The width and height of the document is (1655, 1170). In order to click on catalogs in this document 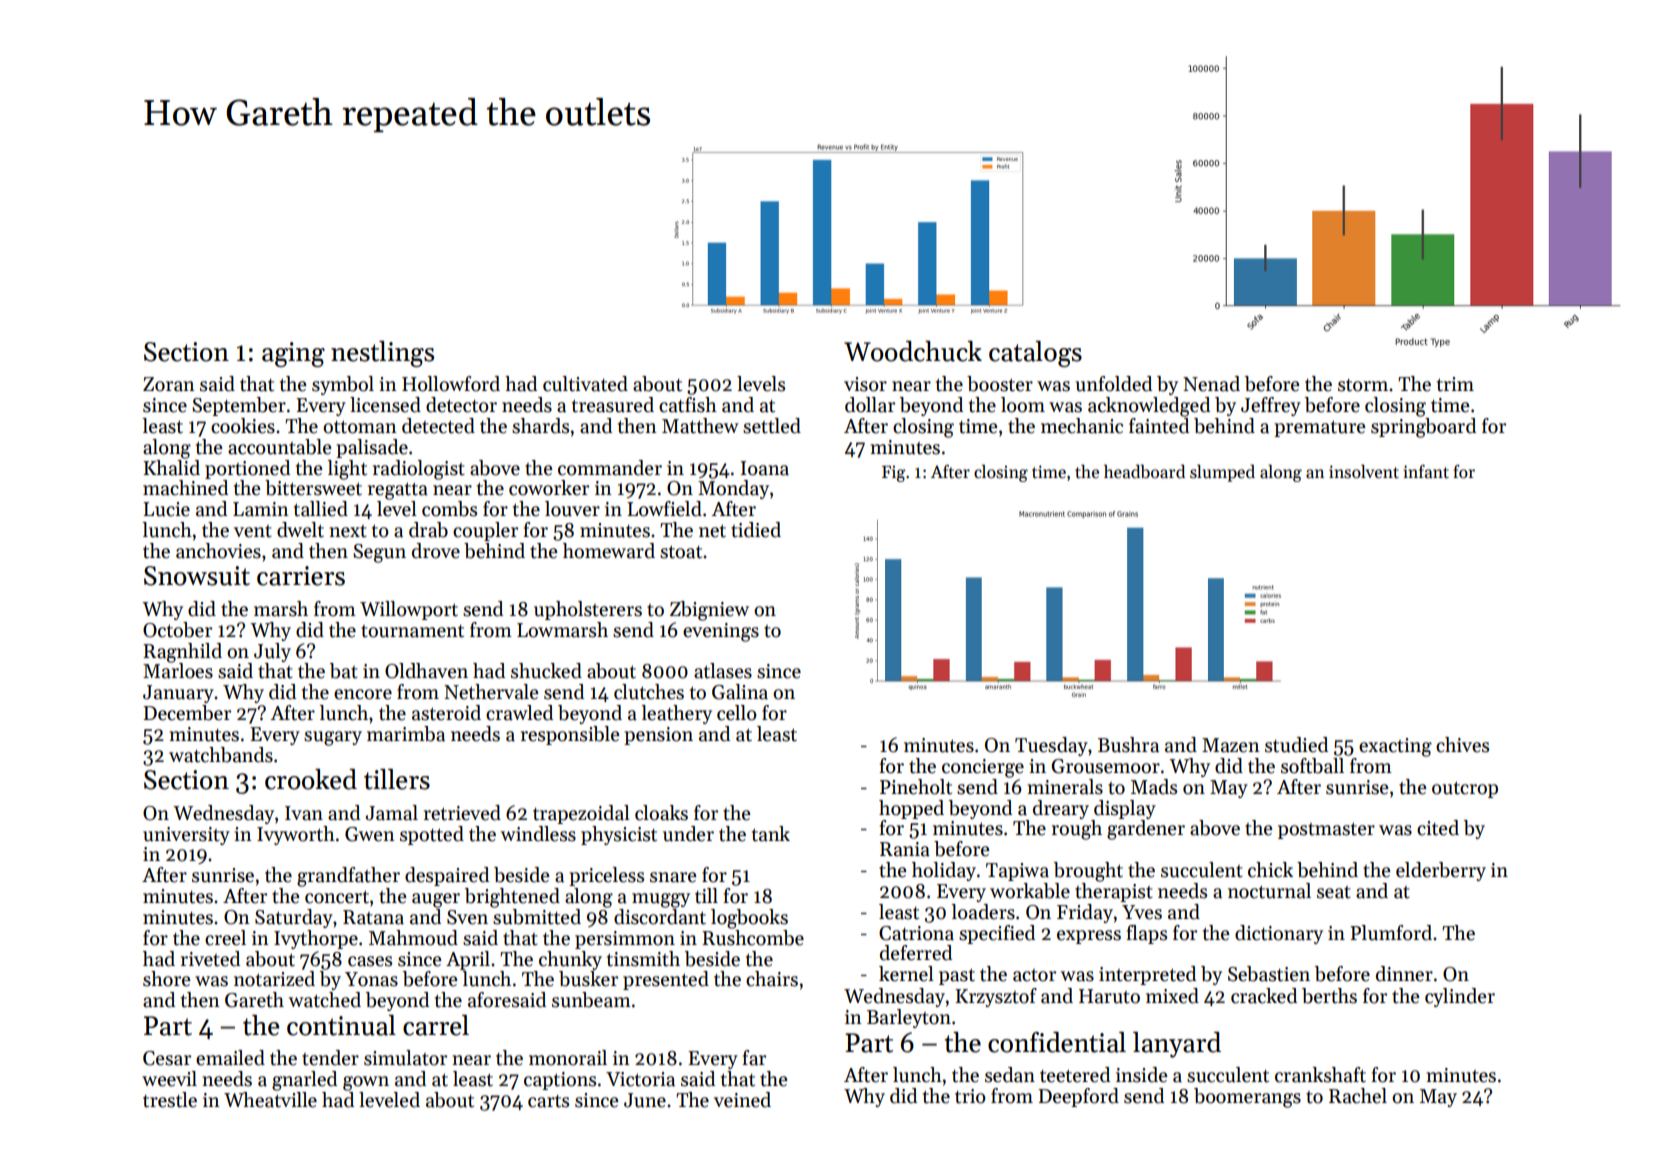, I will do `click(1035, 354)`.
